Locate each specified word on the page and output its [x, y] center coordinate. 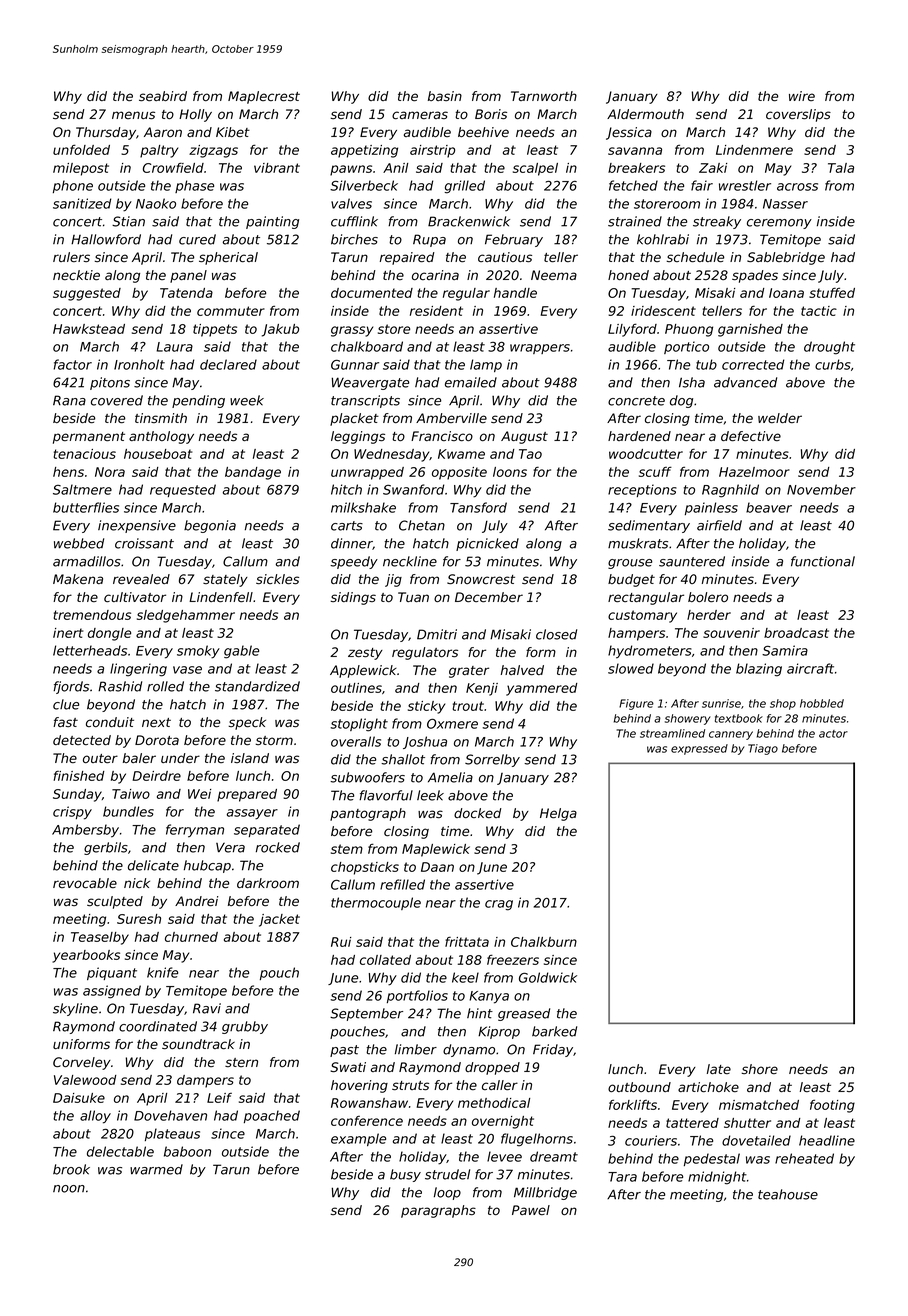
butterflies [86, 507]
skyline [75, 1009]
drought [829, 348]
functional [823, 561]
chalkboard [367, 346]
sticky [426, 707]
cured [197, 239]
